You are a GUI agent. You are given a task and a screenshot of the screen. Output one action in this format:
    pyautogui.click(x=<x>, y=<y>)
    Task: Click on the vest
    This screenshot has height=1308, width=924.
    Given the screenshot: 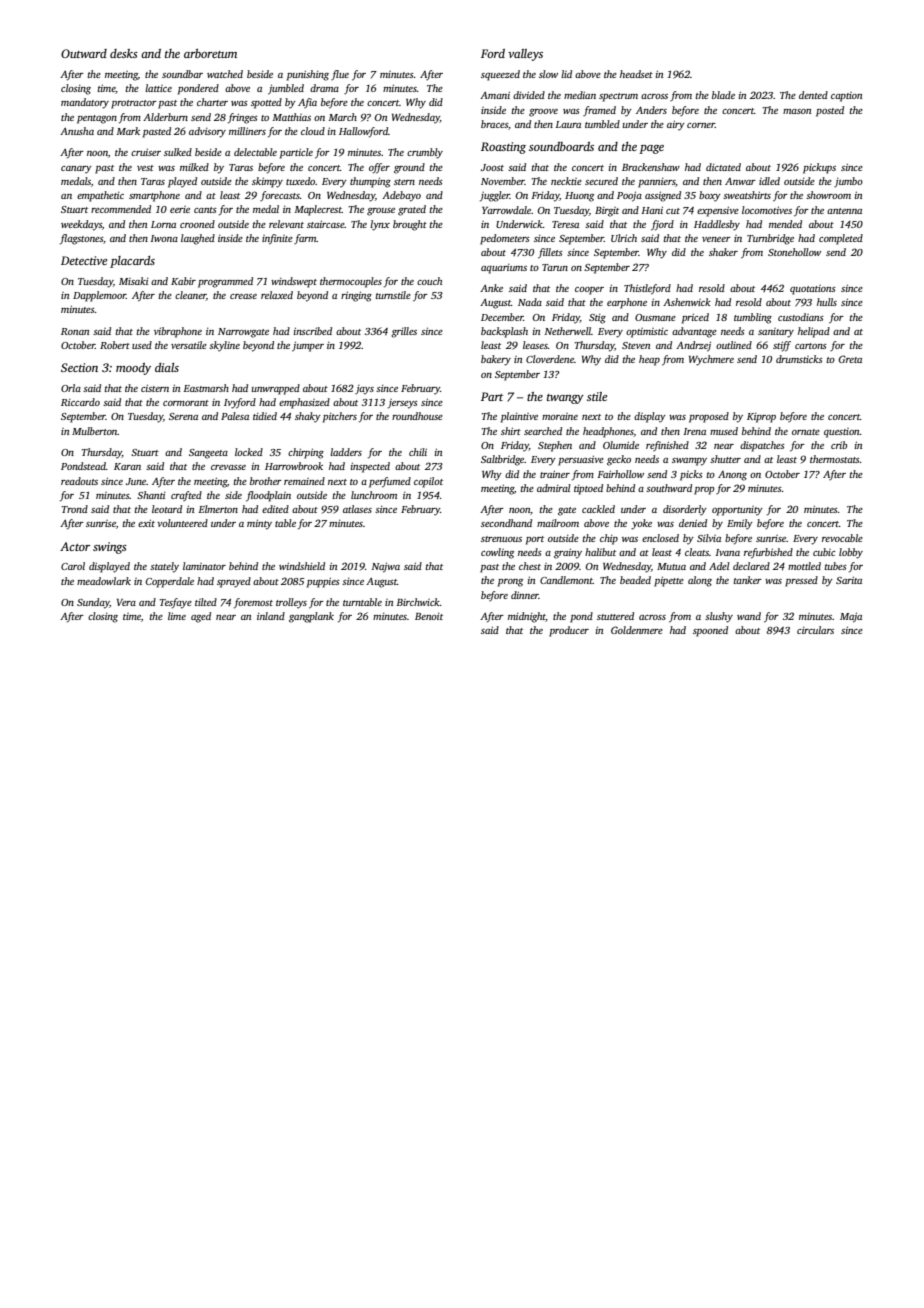 What is the action you would take?
    pyautogui.click(x=145, y=168)
